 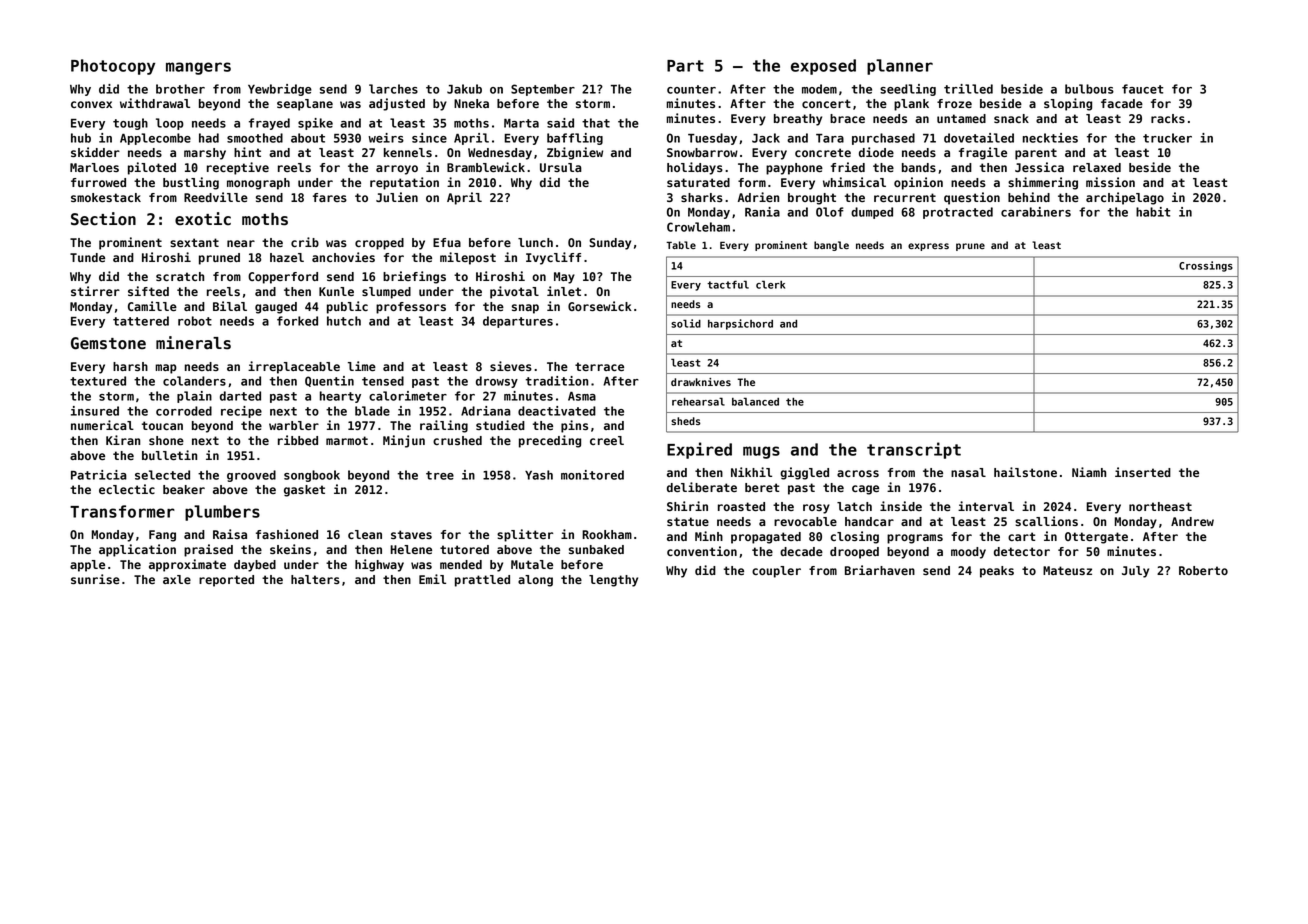 I want to click on breathy, so click(x=798, y=120).
